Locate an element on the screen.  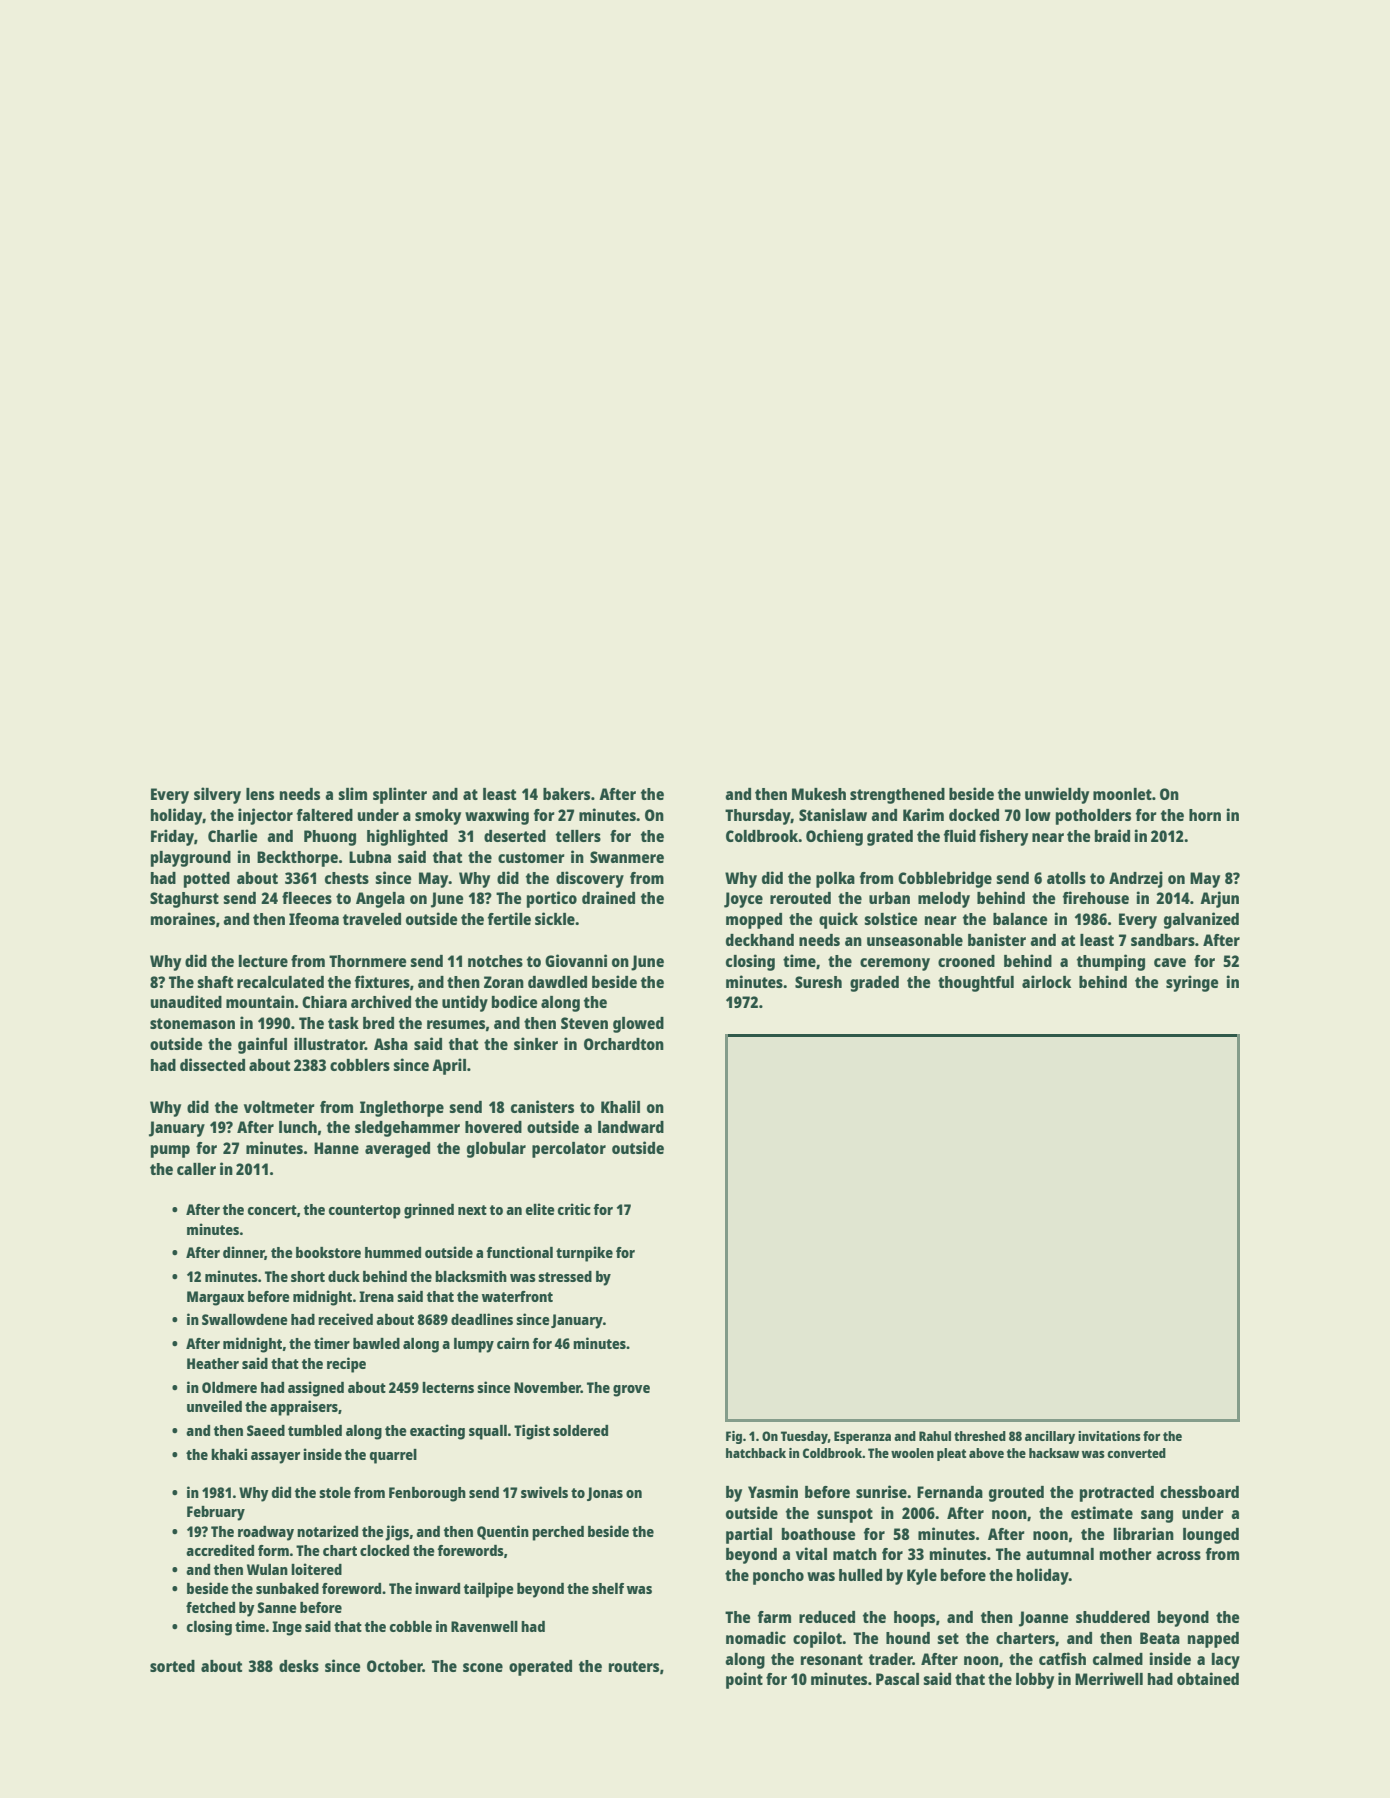
silvery is located at coordinates (217, 795).
